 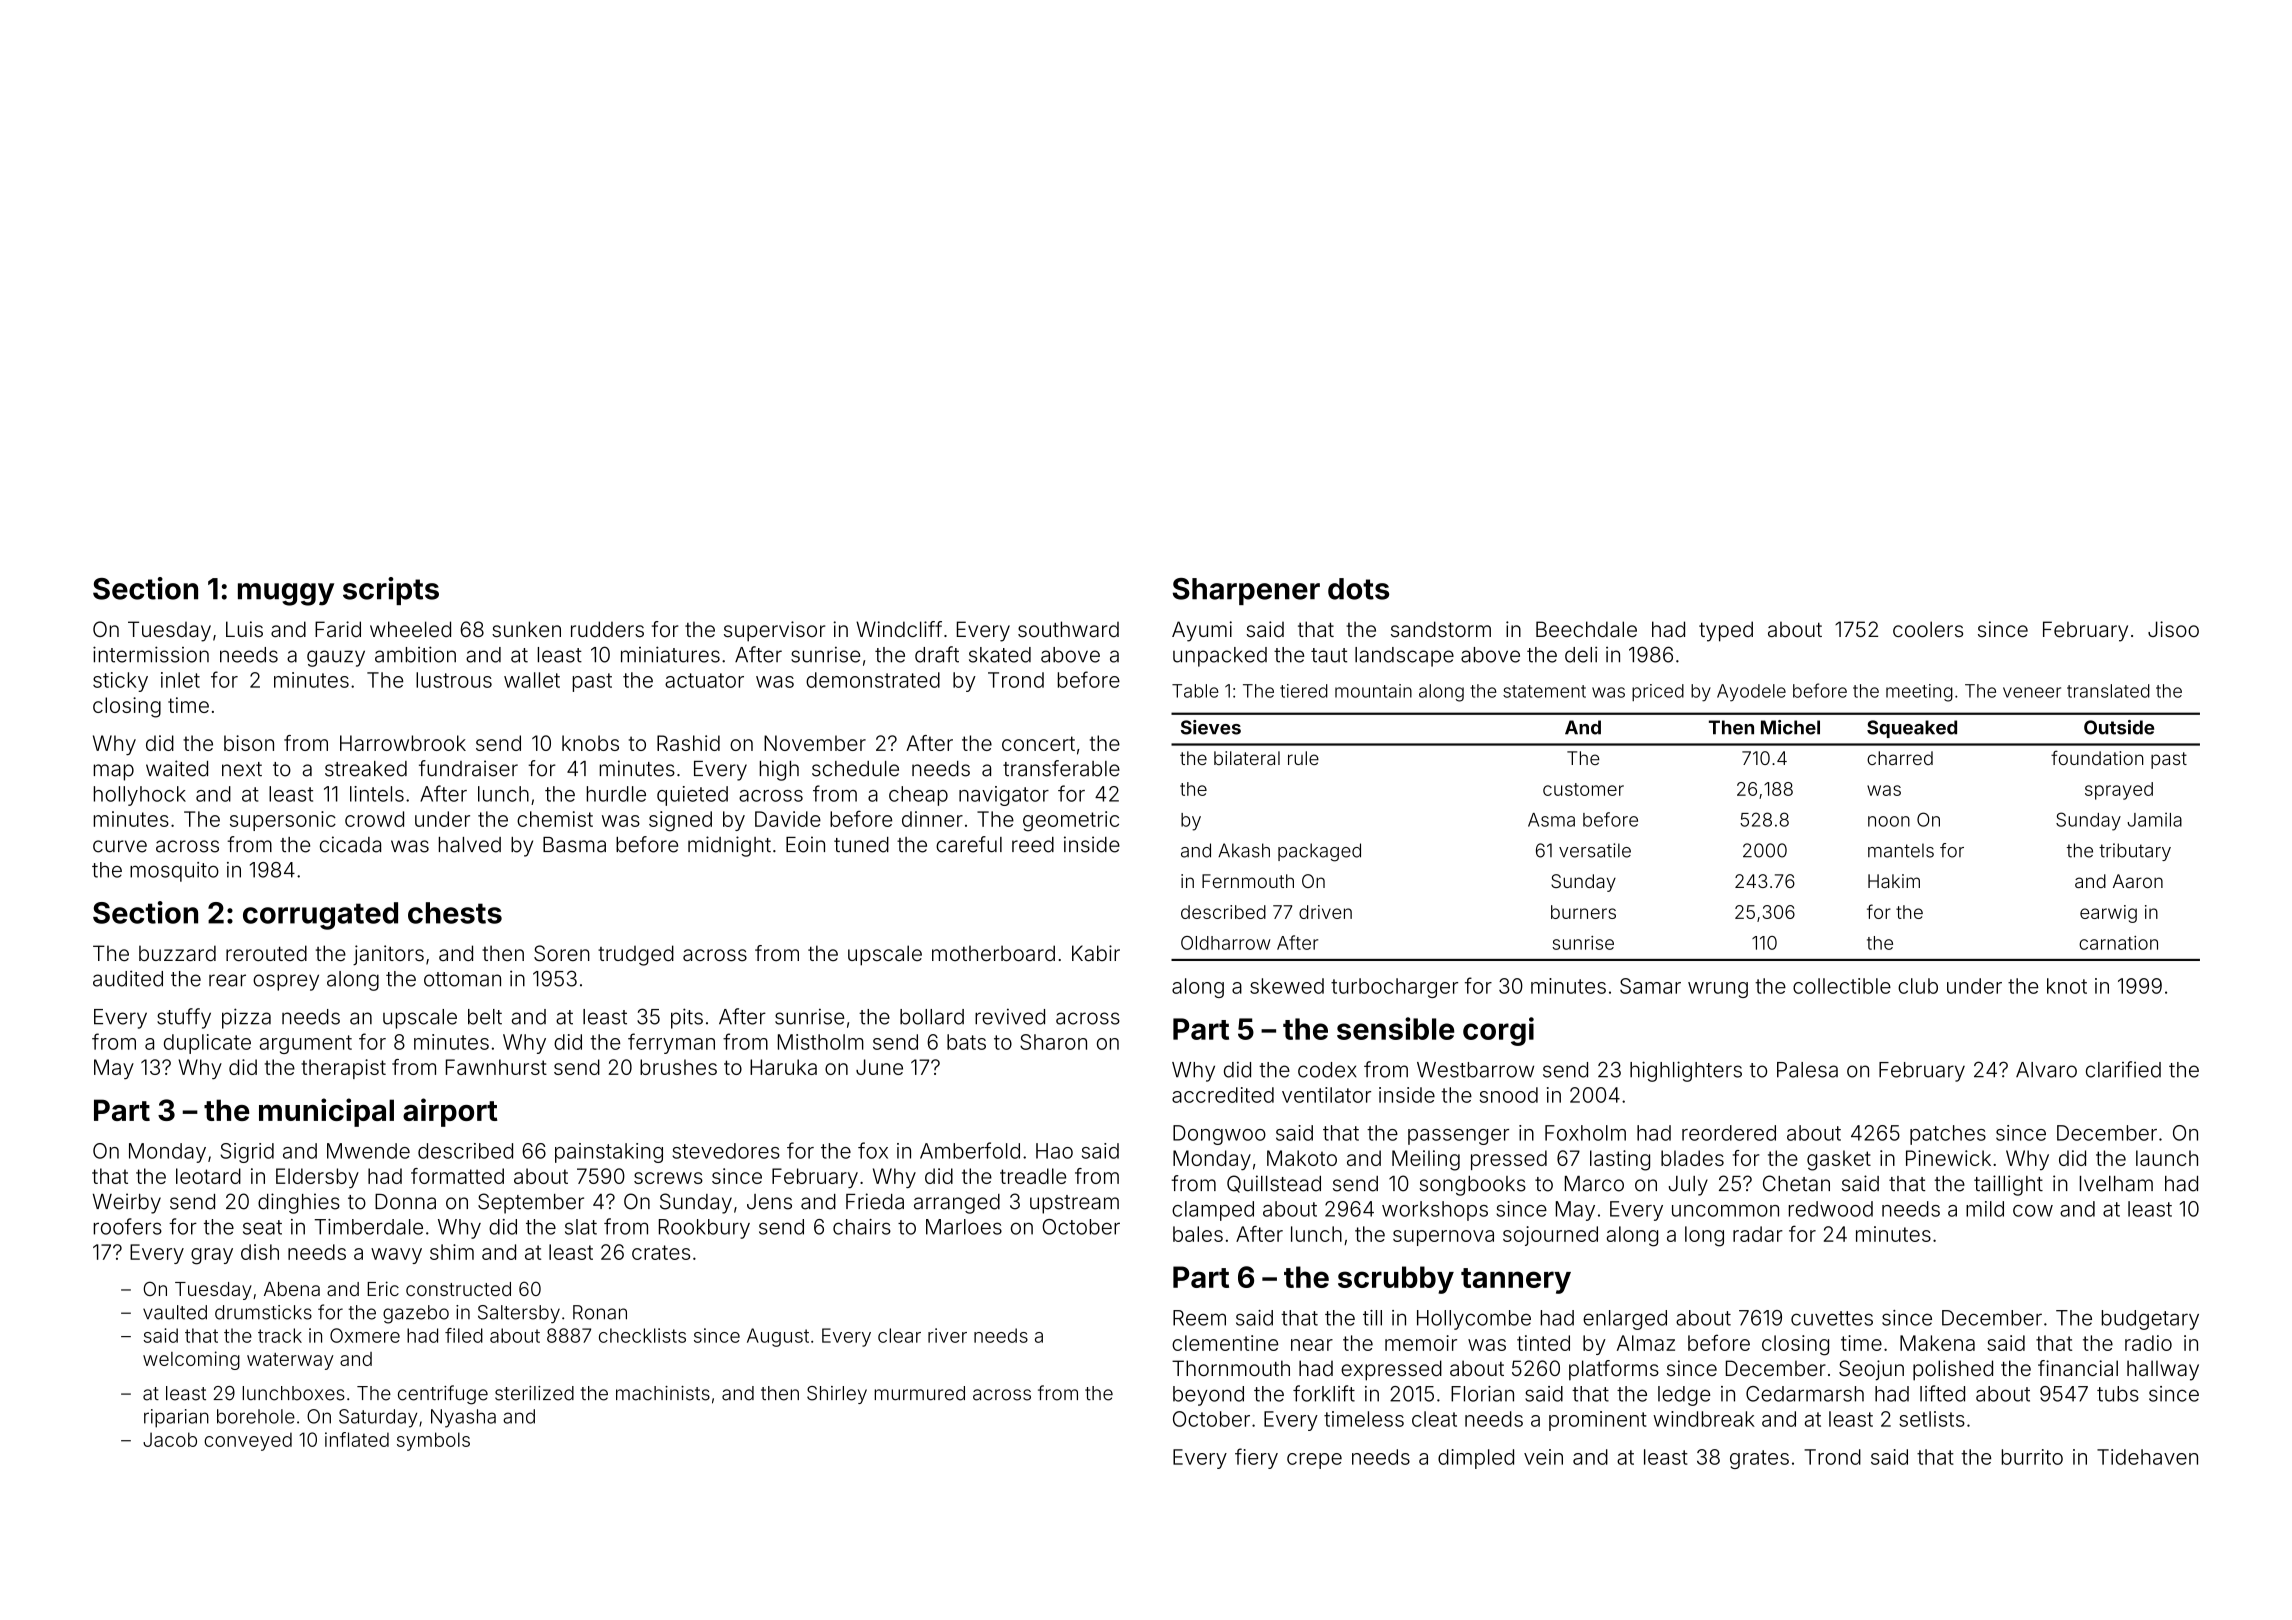 I want to click on Alvaro, so click(x=2046, y=1070).
